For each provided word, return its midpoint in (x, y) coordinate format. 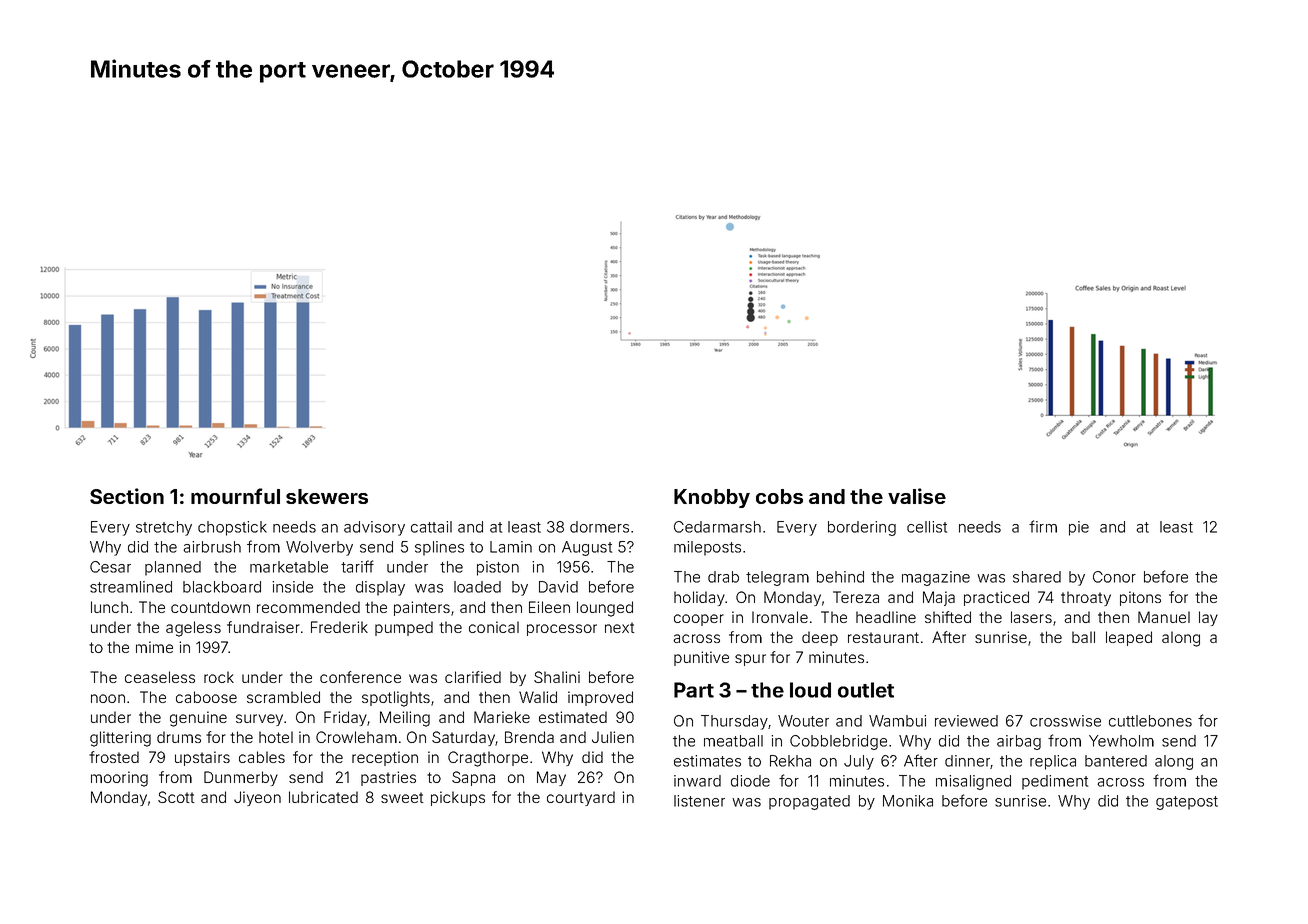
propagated (809, 802)
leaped (1129, 638)
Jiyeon (257, 798)
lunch (109, 607)
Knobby (712, 498)
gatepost (1187, 803)
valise (917, 496)
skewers (327, 496)
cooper (699, 620)
